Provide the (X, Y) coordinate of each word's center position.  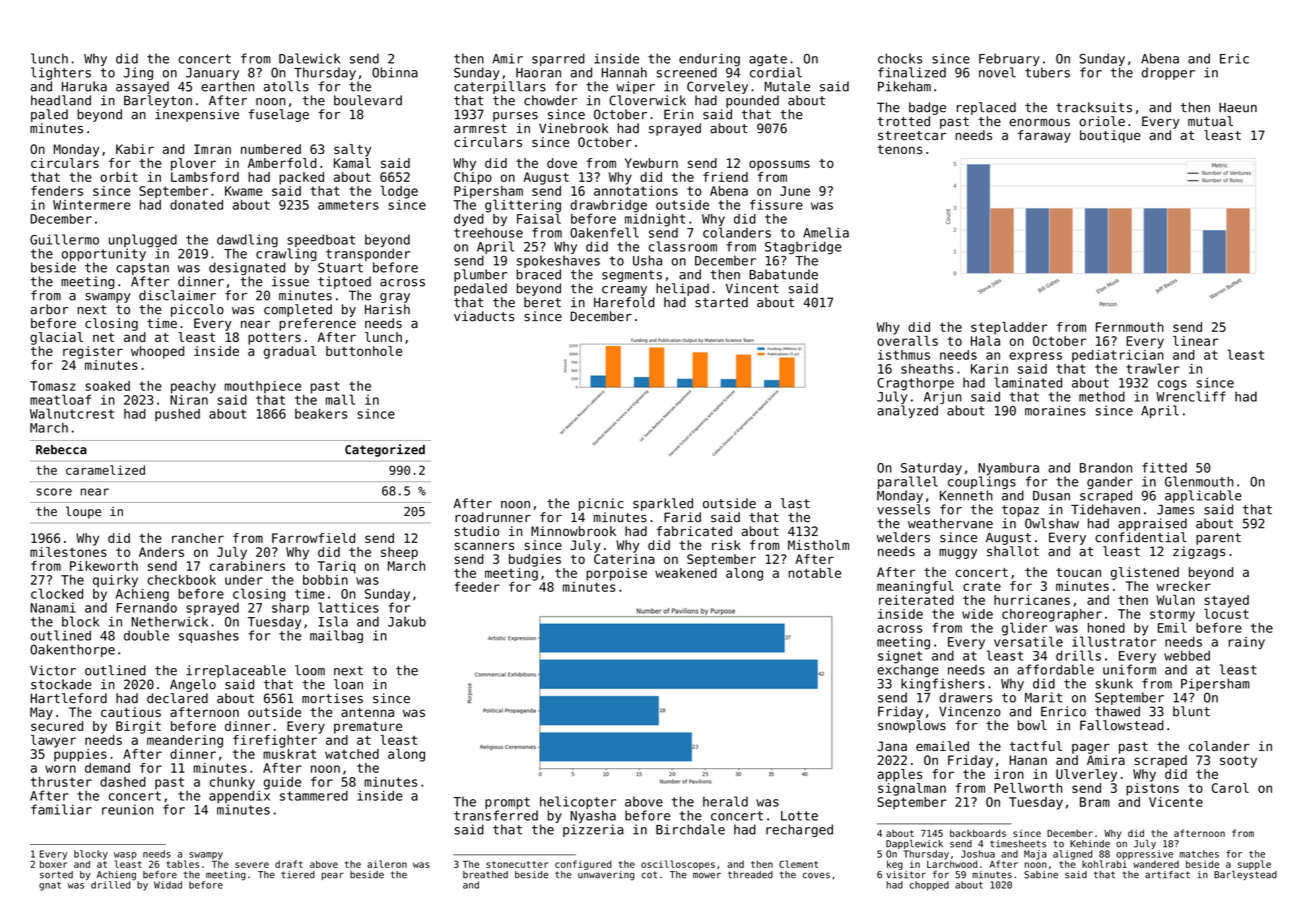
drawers (965, 697)
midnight (655, 220)
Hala (985, 341)
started (721, 302)
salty (352, 150)
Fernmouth (1130, 327)
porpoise (616, 574)
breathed (485, 875)
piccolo (197, 310)
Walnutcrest (72, 413)
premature (368, 728)
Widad (168, 885)
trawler (1153, 368)
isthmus (904, 355)
